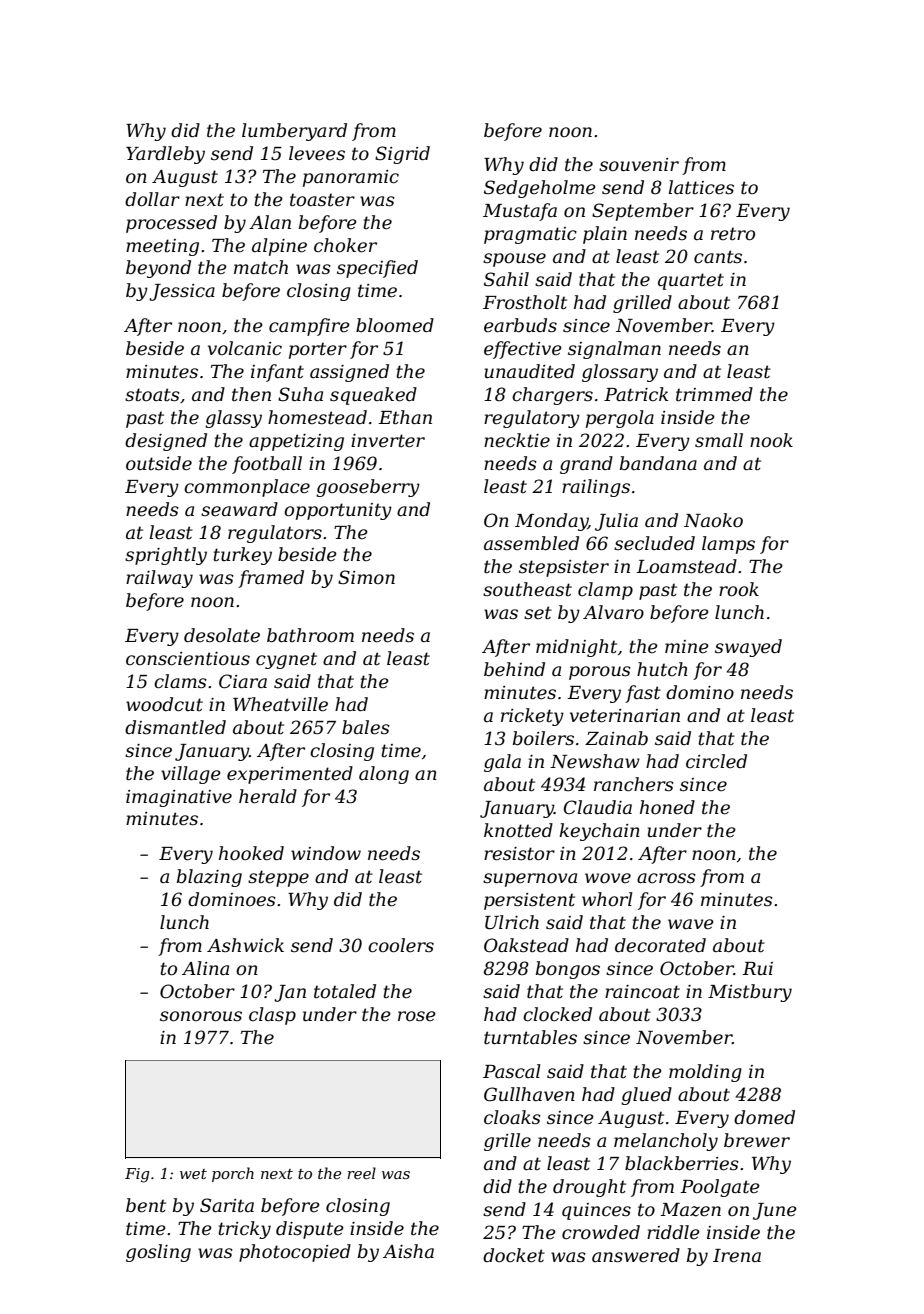 The width and height of the screenshot is (924, 1314). Describe the element at coordinates (512, 922) in the screenshot. I see `Ulrich` at that location.
